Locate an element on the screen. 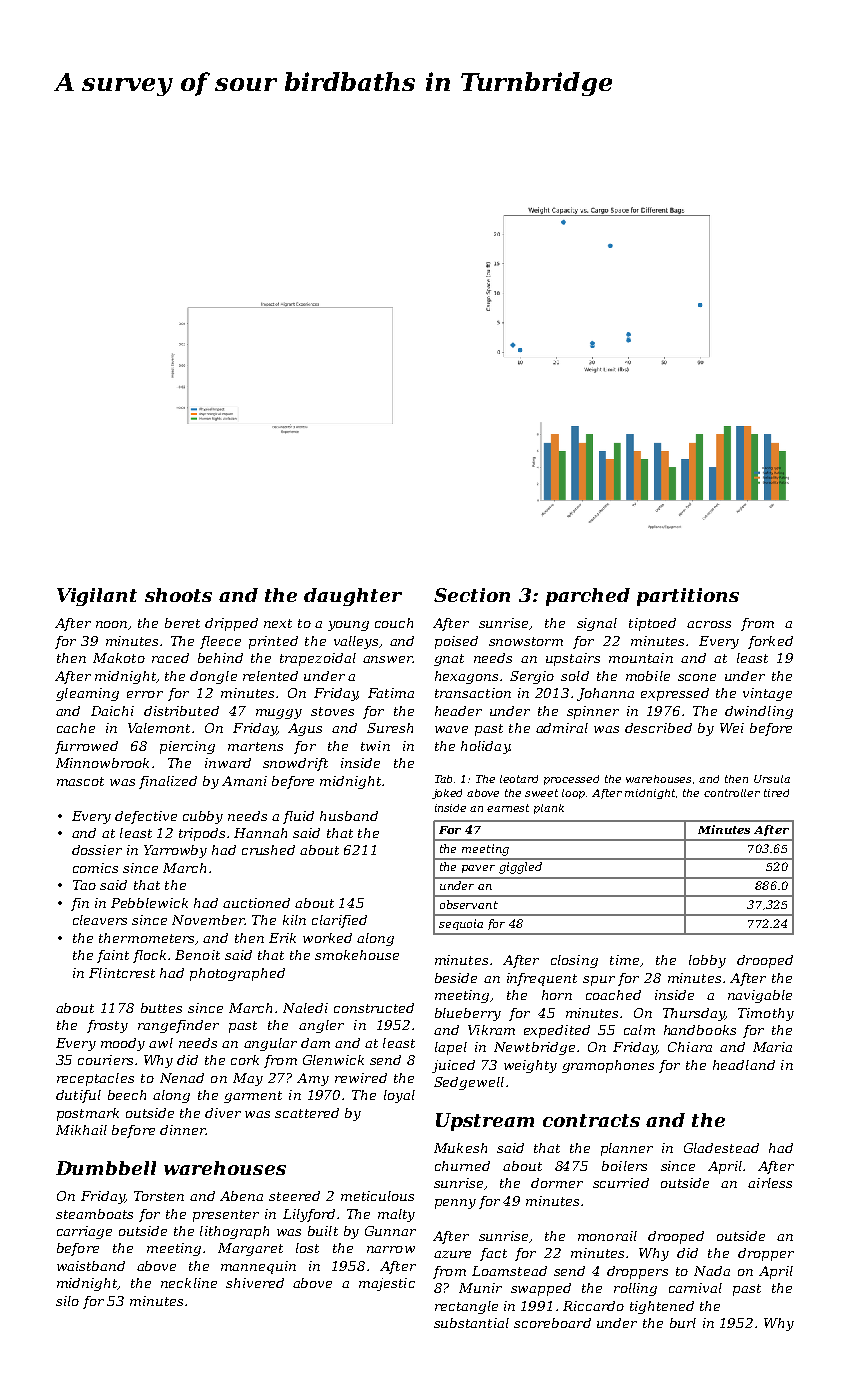 The image size is (849, 1400). thermometers is located at coordinates (146, 938).
